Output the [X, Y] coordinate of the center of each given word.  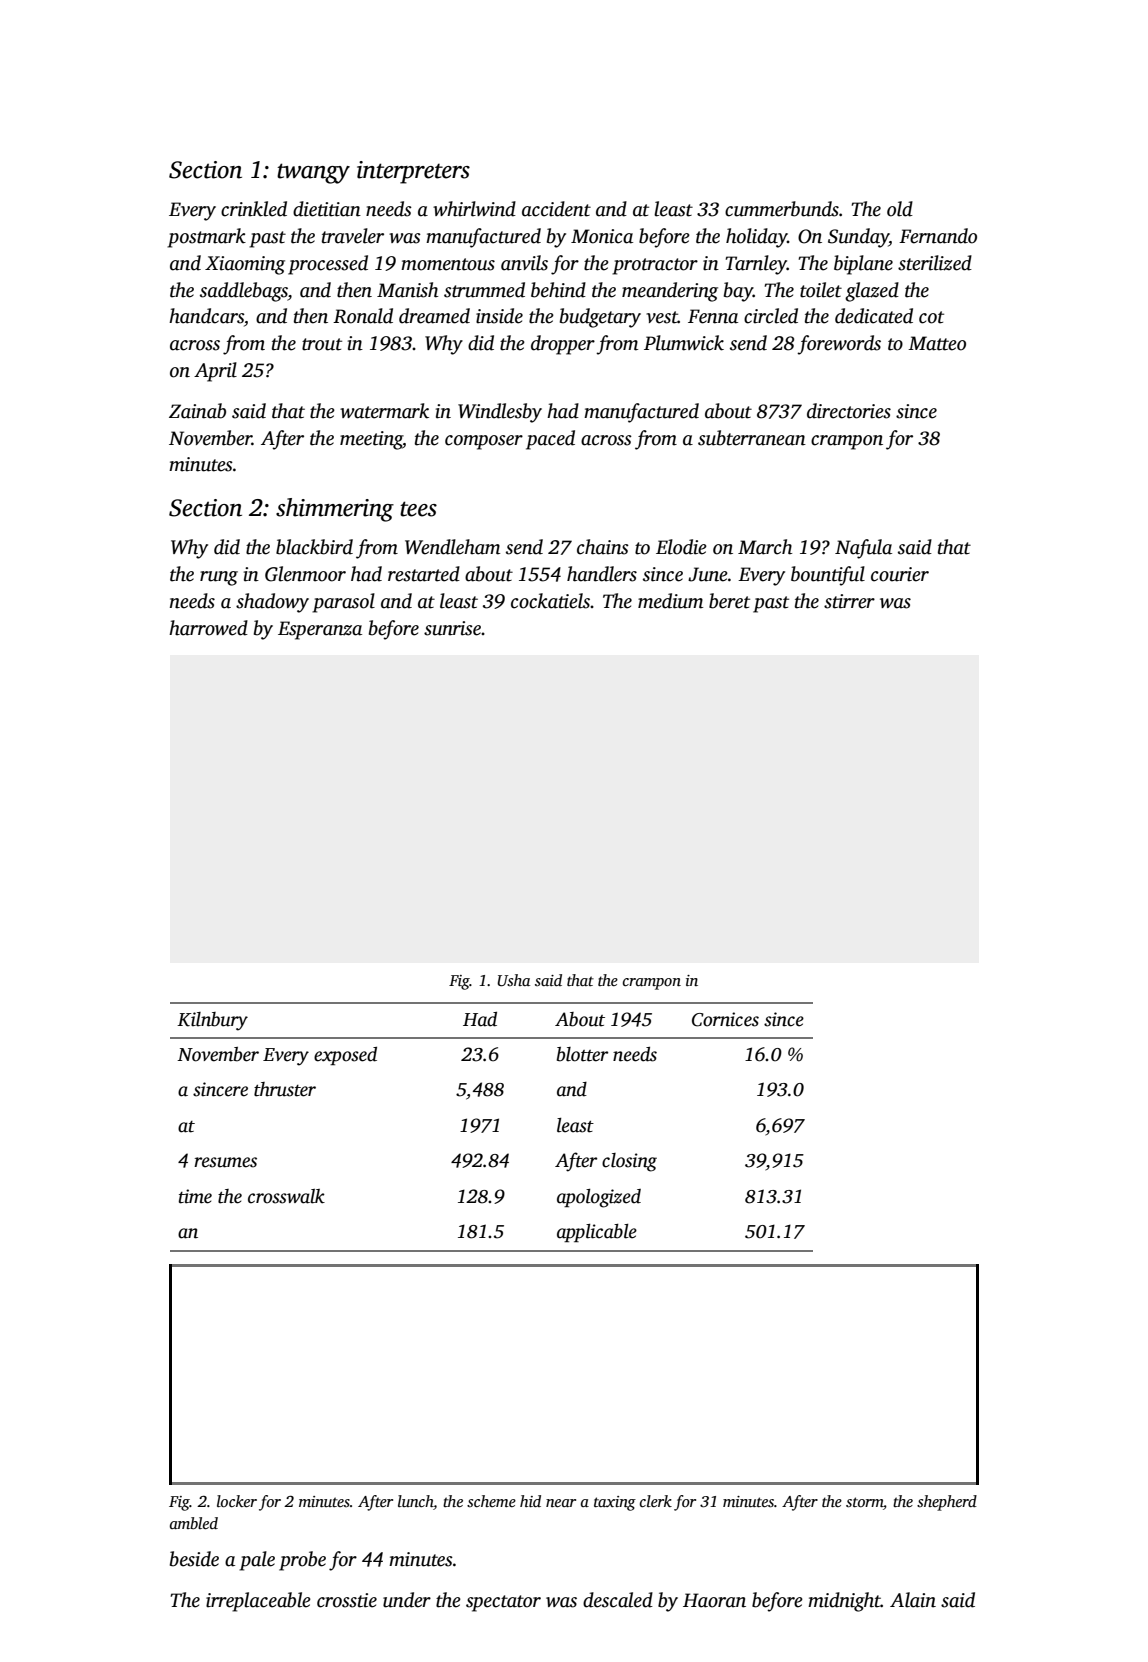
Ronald [363, 316]
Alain [913, 1600]
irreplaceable [258, 1602]
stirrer [849, 601]
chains [603, 547]
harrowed [208, 628]
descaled [618, 1600]
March [765, 547]
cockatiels [550, 601]
